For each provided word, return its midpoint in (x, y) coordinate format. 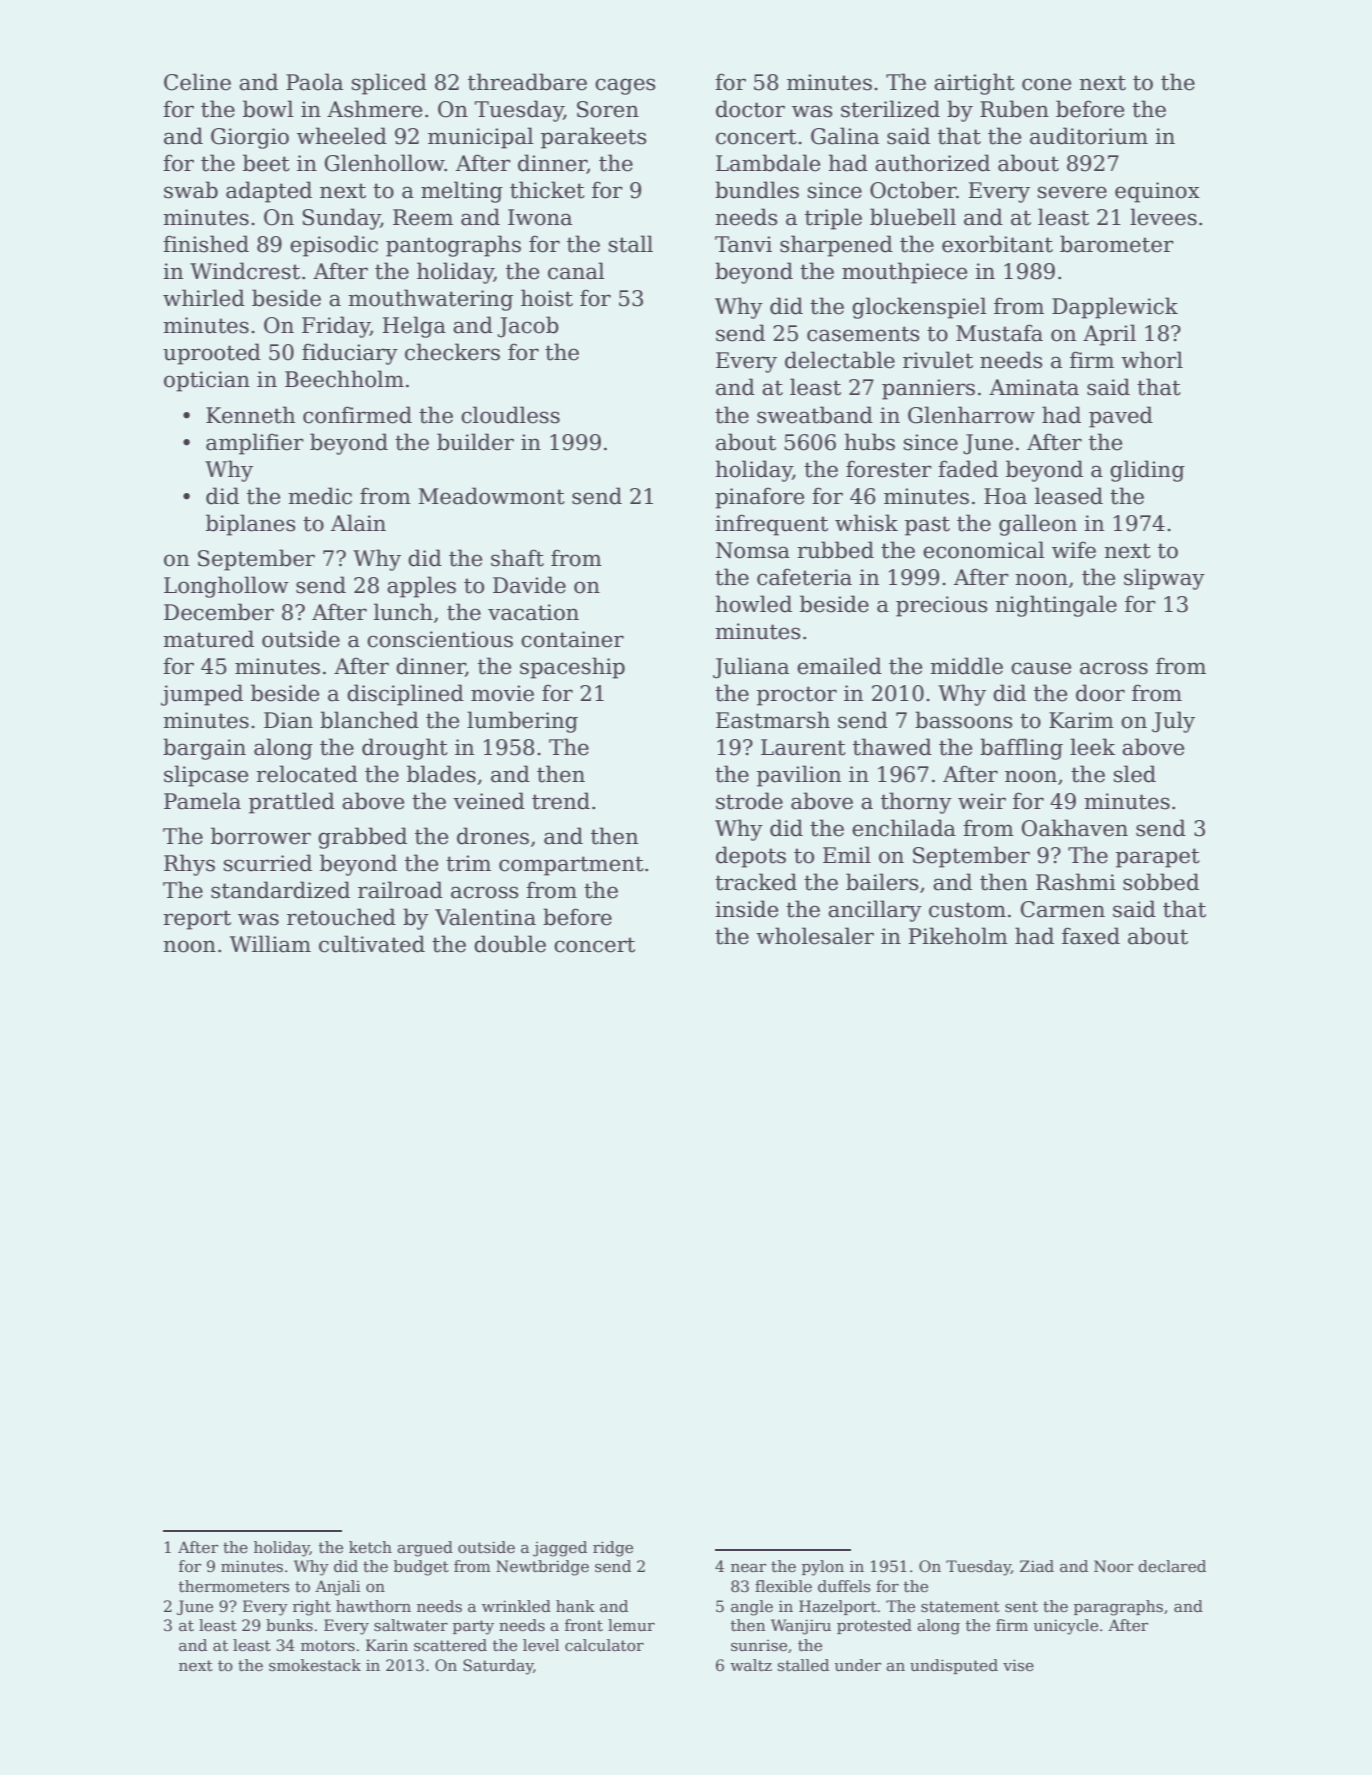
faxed (1091, 936)
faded (968, 469)
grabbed (362, 838)
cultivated (372, 944)
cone (1046, 84)
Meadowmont (491, 496)
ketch (370, 1547)
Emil (847, 854)
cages (625, 86)
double (510, 944)
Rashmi (1076, 882)
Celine (197, 82)
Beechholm (344, 379)
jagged (560, 1549)
